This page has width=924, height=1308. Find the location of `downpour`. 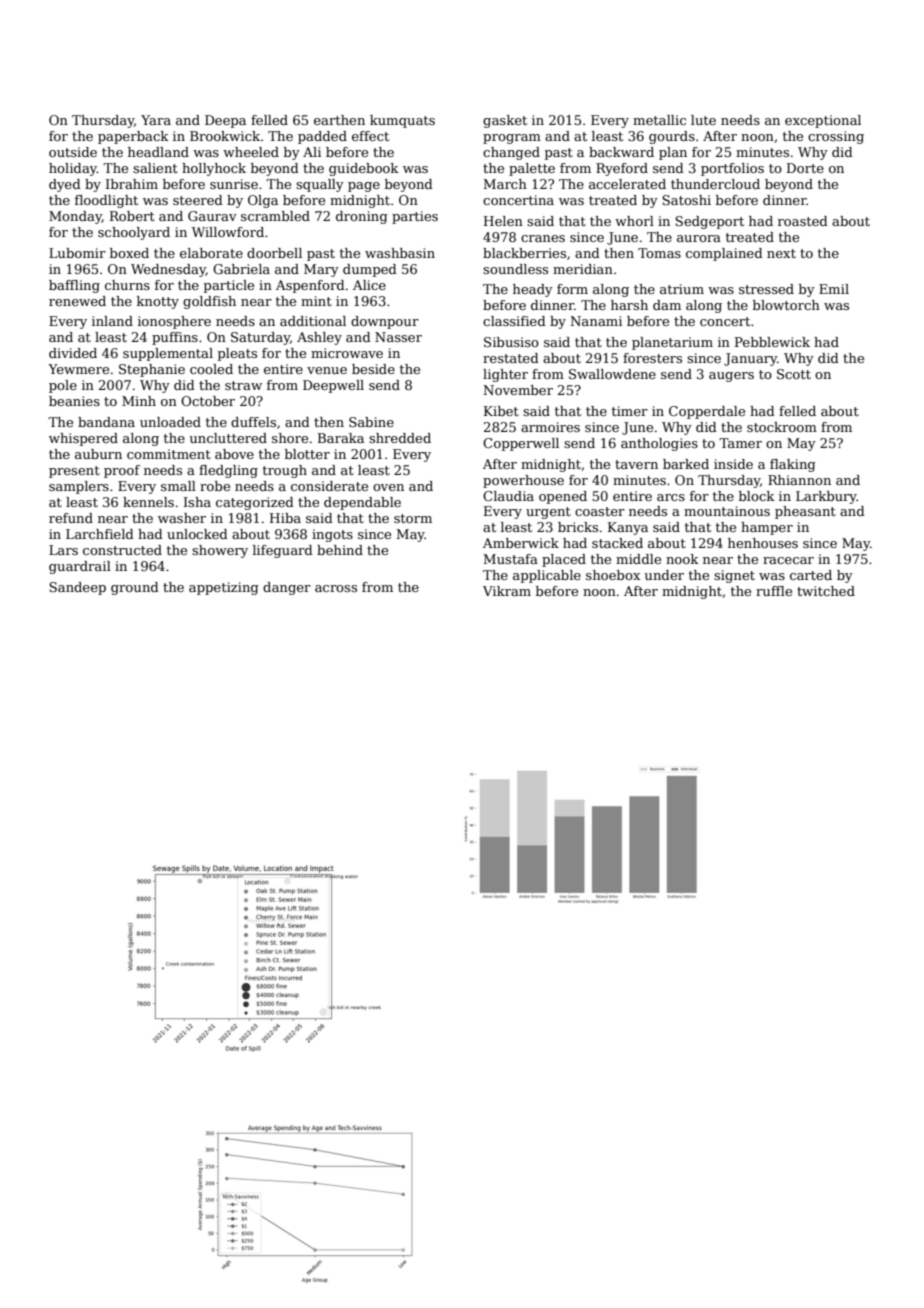

downpour is located at coordinates (385, 322).
